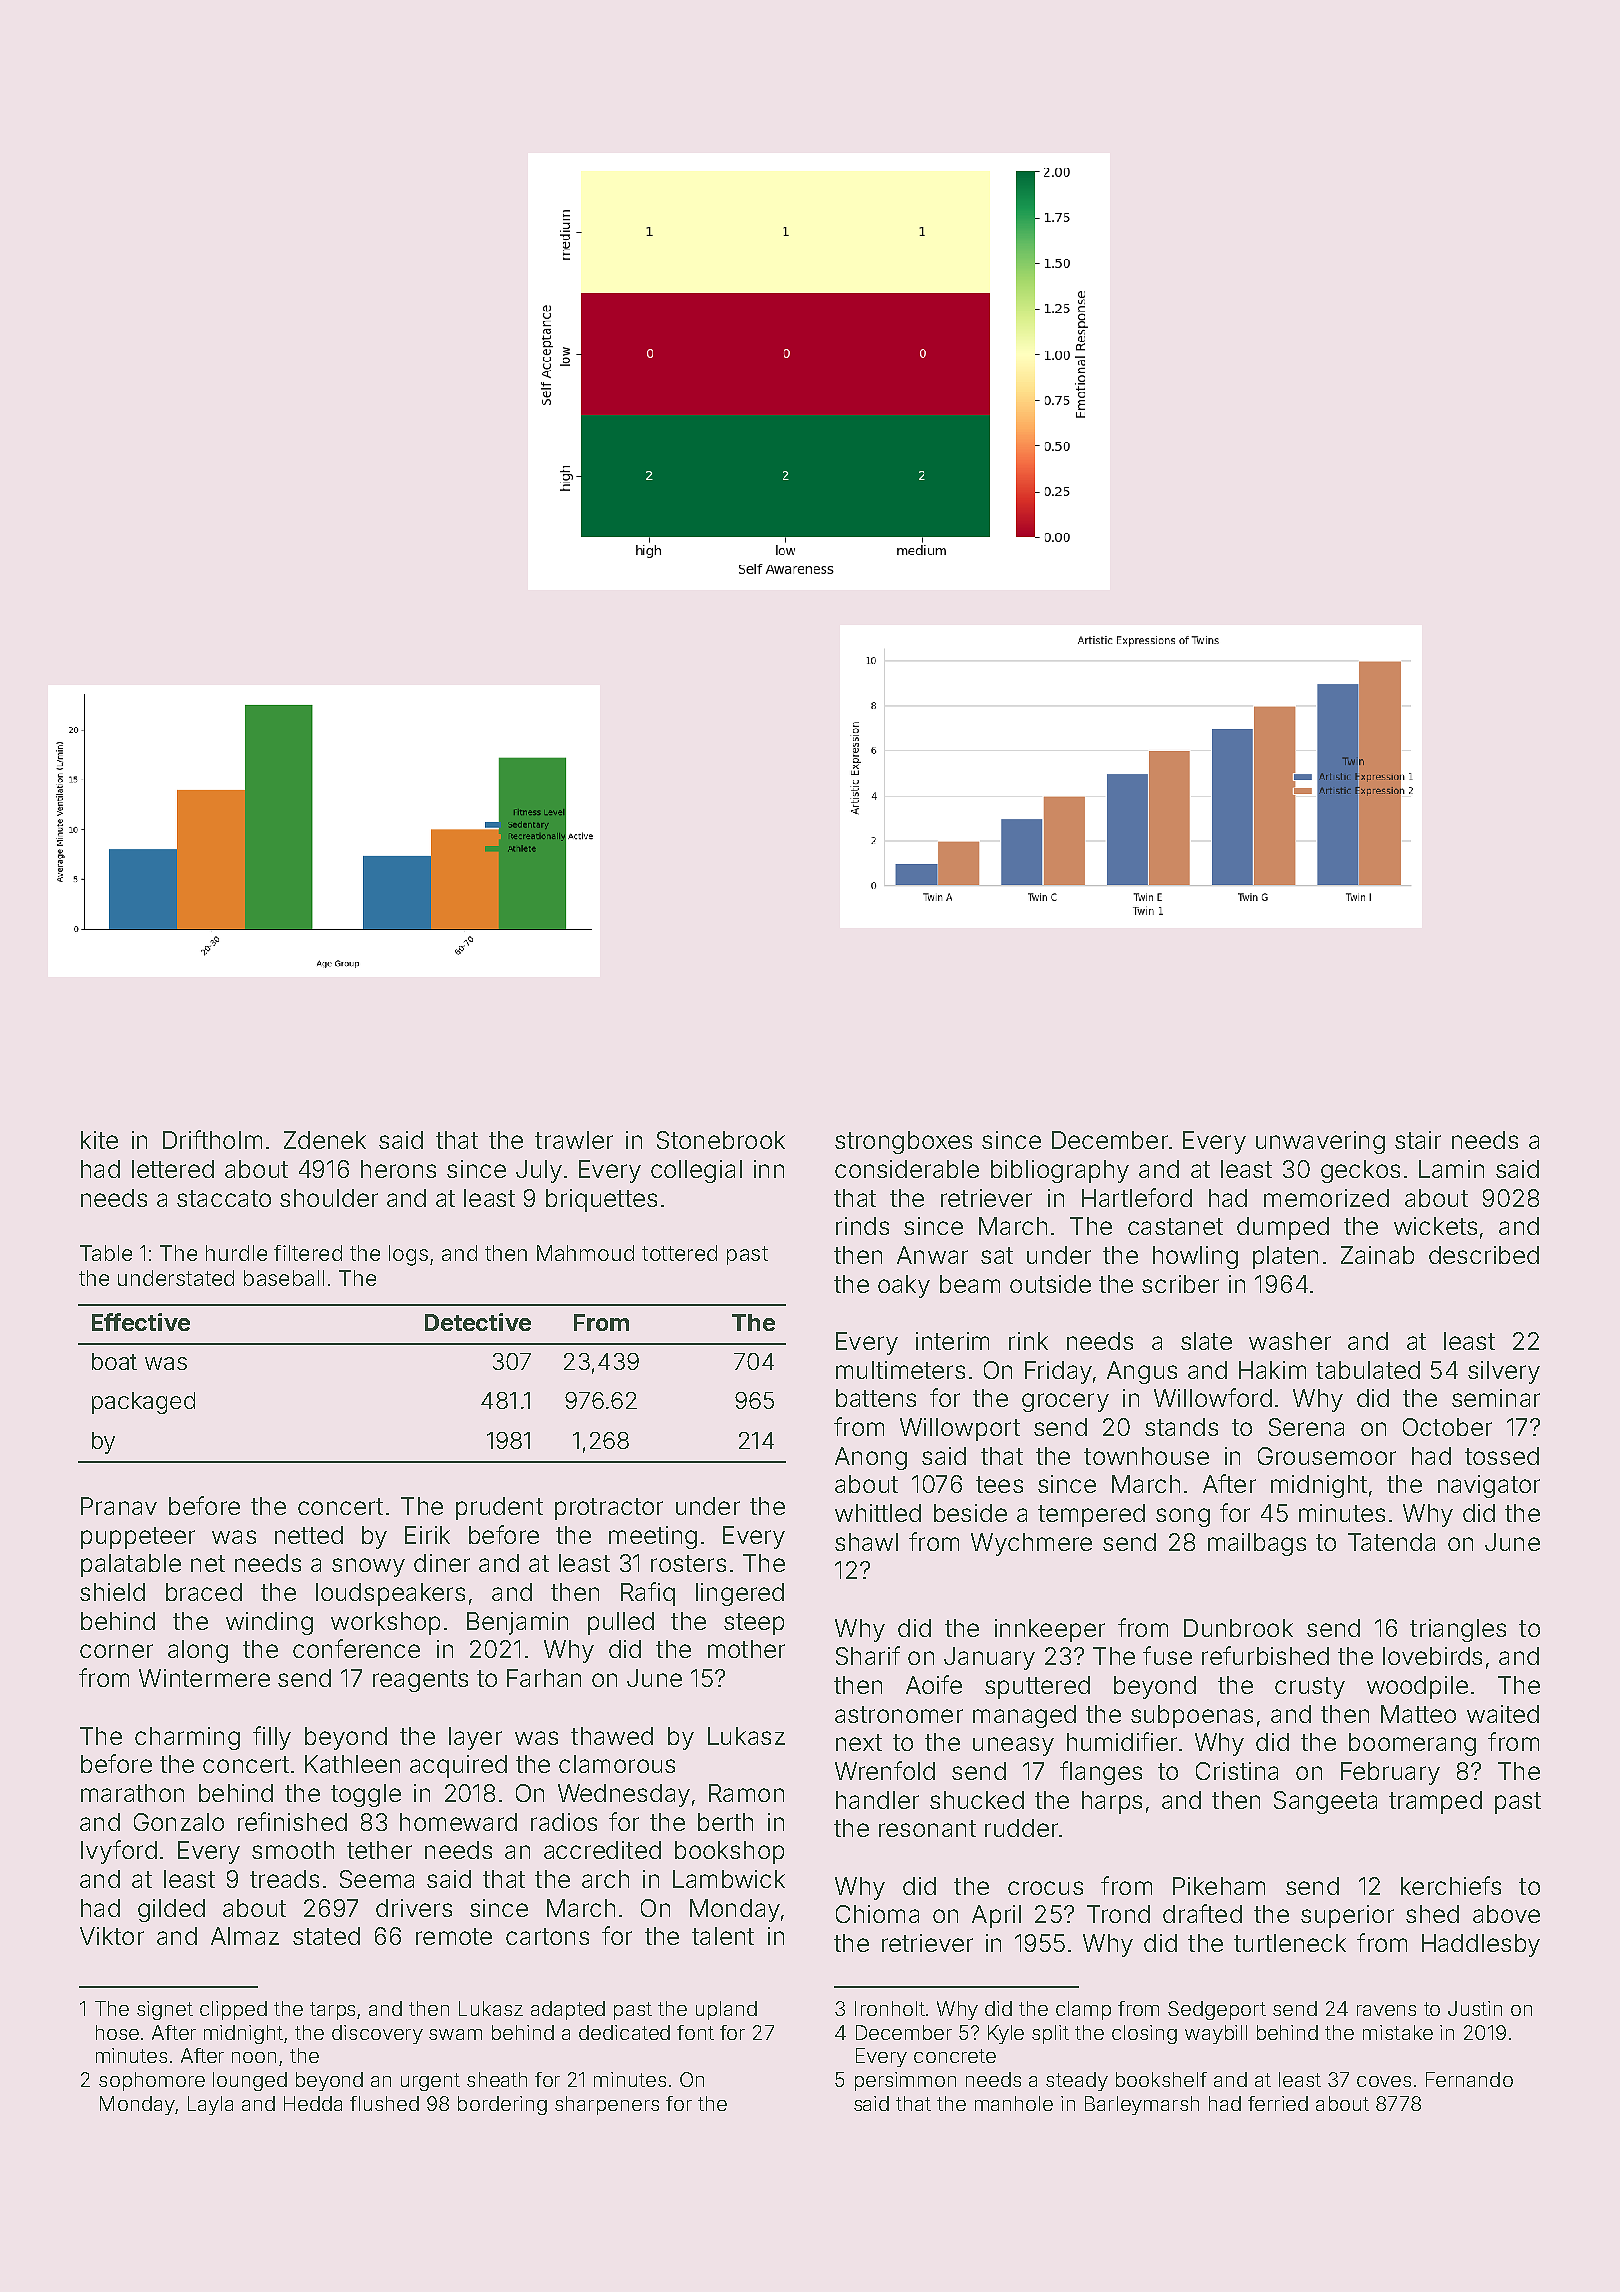 This screenshot has height=2292, width=1620. I want to click on sharpeners, so click(607, 2105).
